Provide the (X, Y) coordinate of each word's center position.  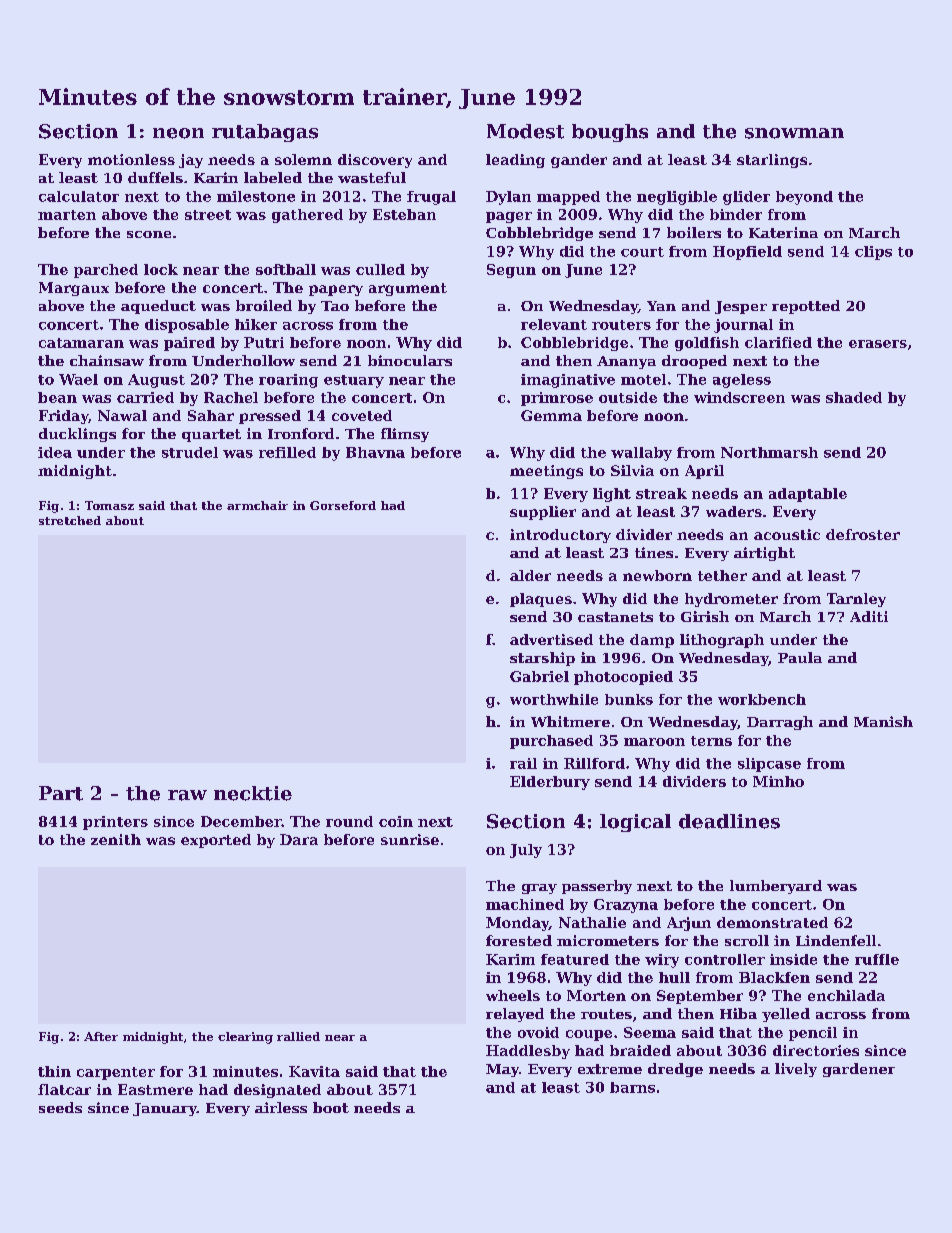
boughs (610, 133)
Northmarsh (769, 452)
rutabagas (265, 133)
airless (281, 1107)
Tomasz (109, 505)
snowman (794, 133)
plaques (541, 600)
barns (632, 1087)
